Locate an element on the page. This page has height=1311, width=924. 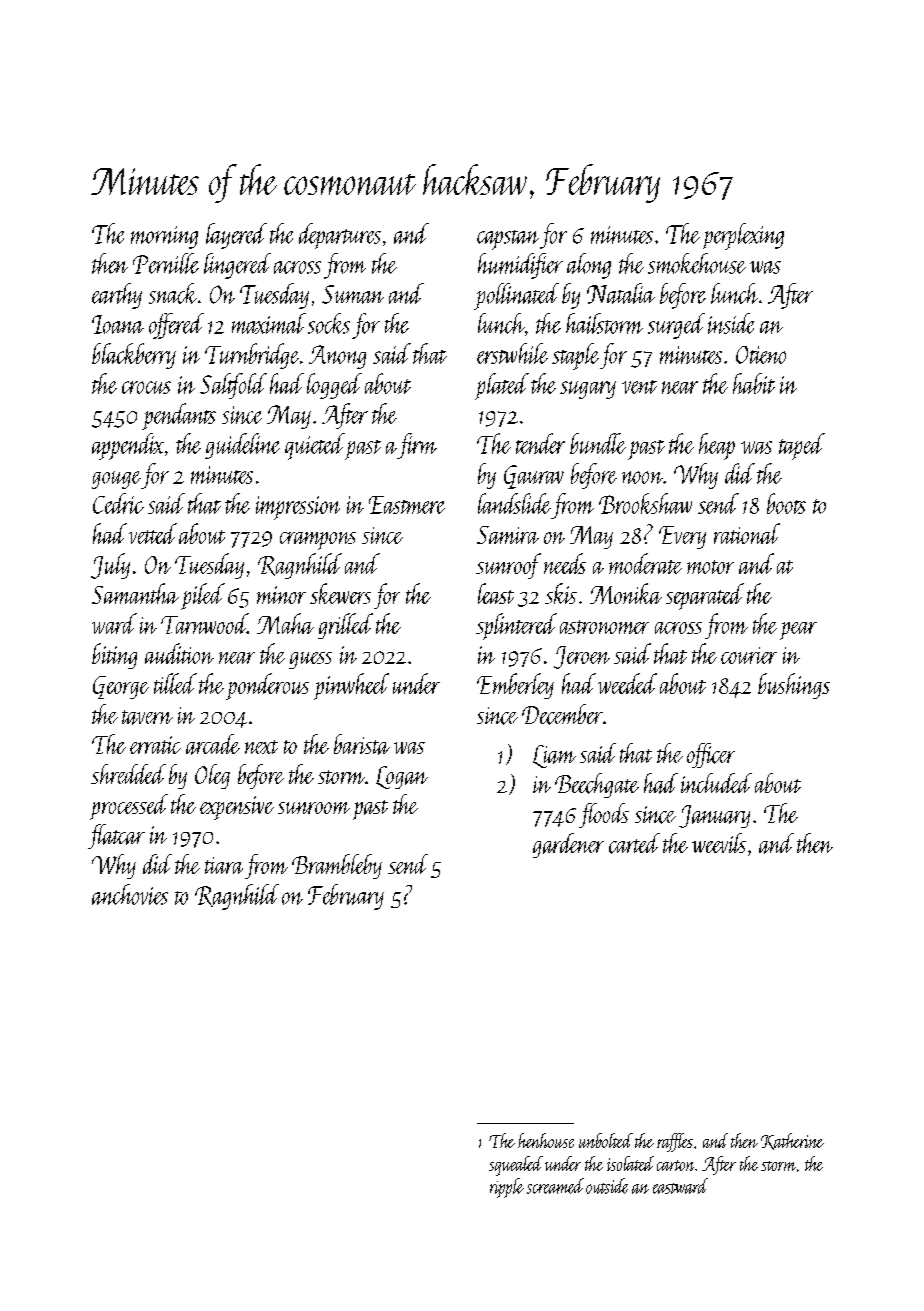
henhouse is located at coordinates (546, 1140).
